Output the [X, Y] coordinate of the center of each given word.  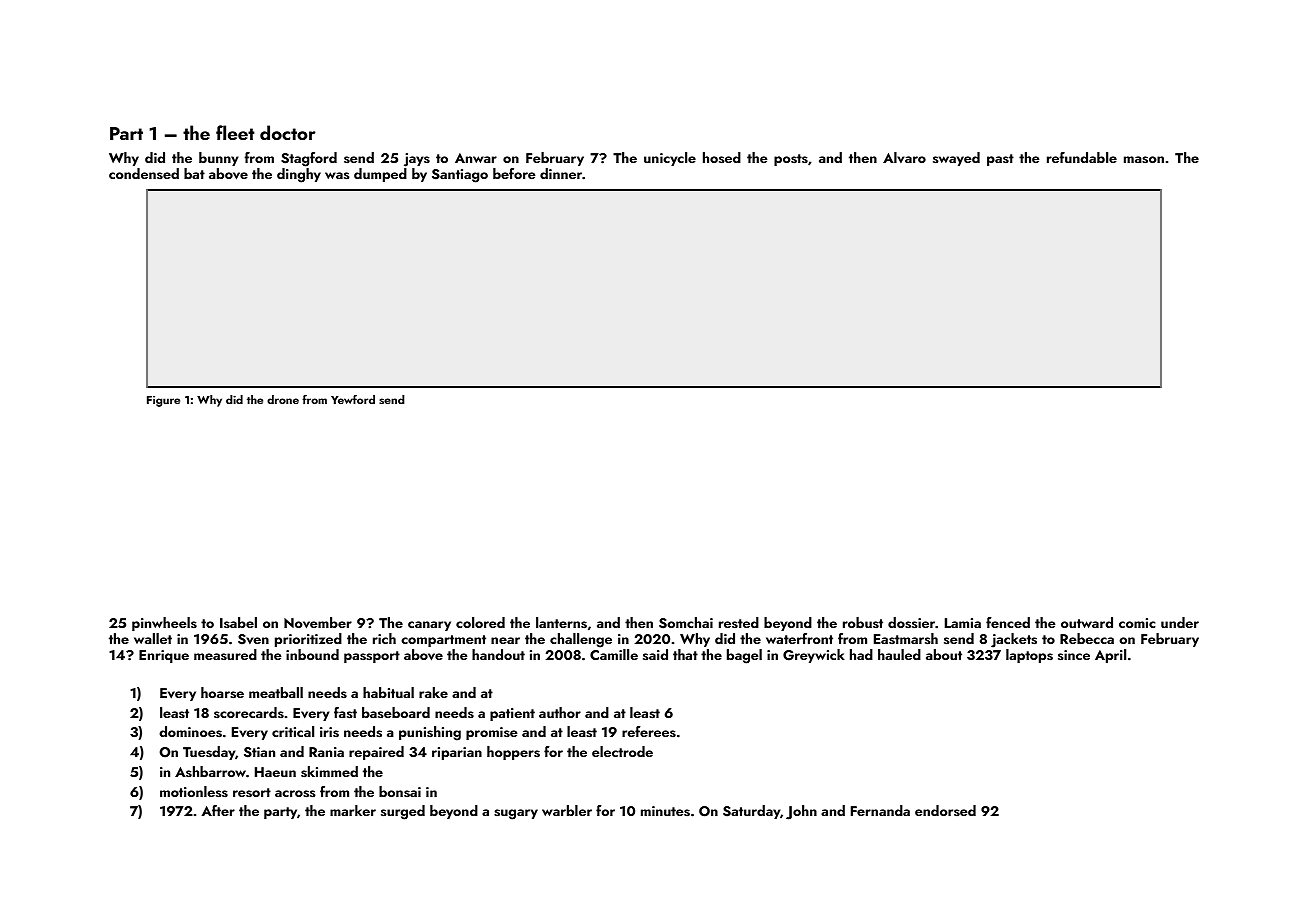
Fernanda [880, 810]
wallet [153, 638]
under [1180, 622]
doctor [288, 132]
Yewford [353, 399]
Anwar [476, 158]
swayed [956, 159]
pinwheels [164, 624]
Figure [163, 401]
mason [1144, 160]
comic [1137, 623]
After [218, 810]
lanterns [561, 623]
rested [739, 622]
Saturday [751, 812]
